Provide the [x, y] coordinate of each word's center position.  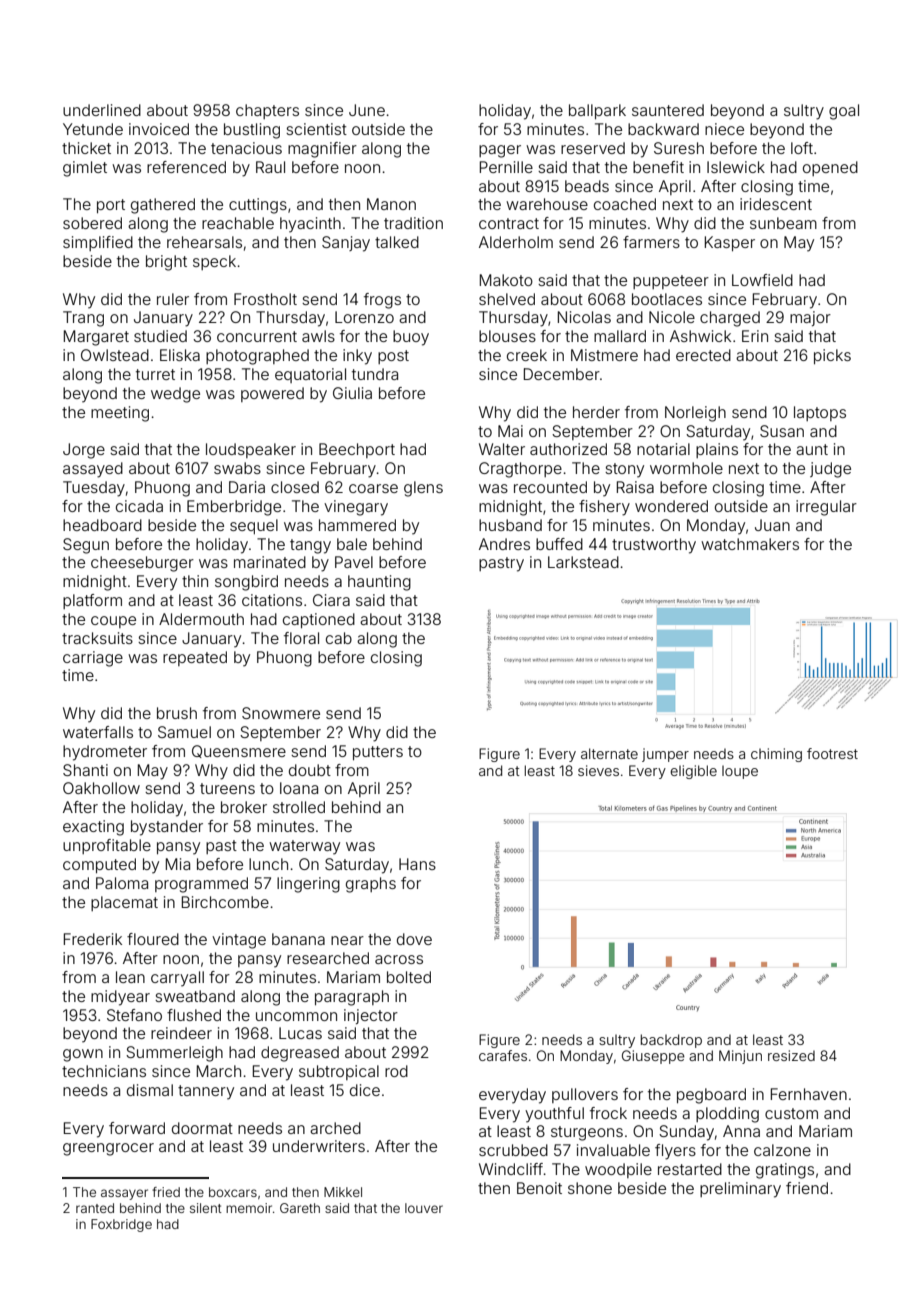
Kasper [730, 243]
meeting [120, 414]
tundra [375, 374]
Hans [417, 864]
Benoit [539, 1188]
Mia [178, 864]
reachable [238, 223]
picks [832, 356]
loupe [740, 772]
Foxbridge [121, 1225]
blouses [507, 336]
